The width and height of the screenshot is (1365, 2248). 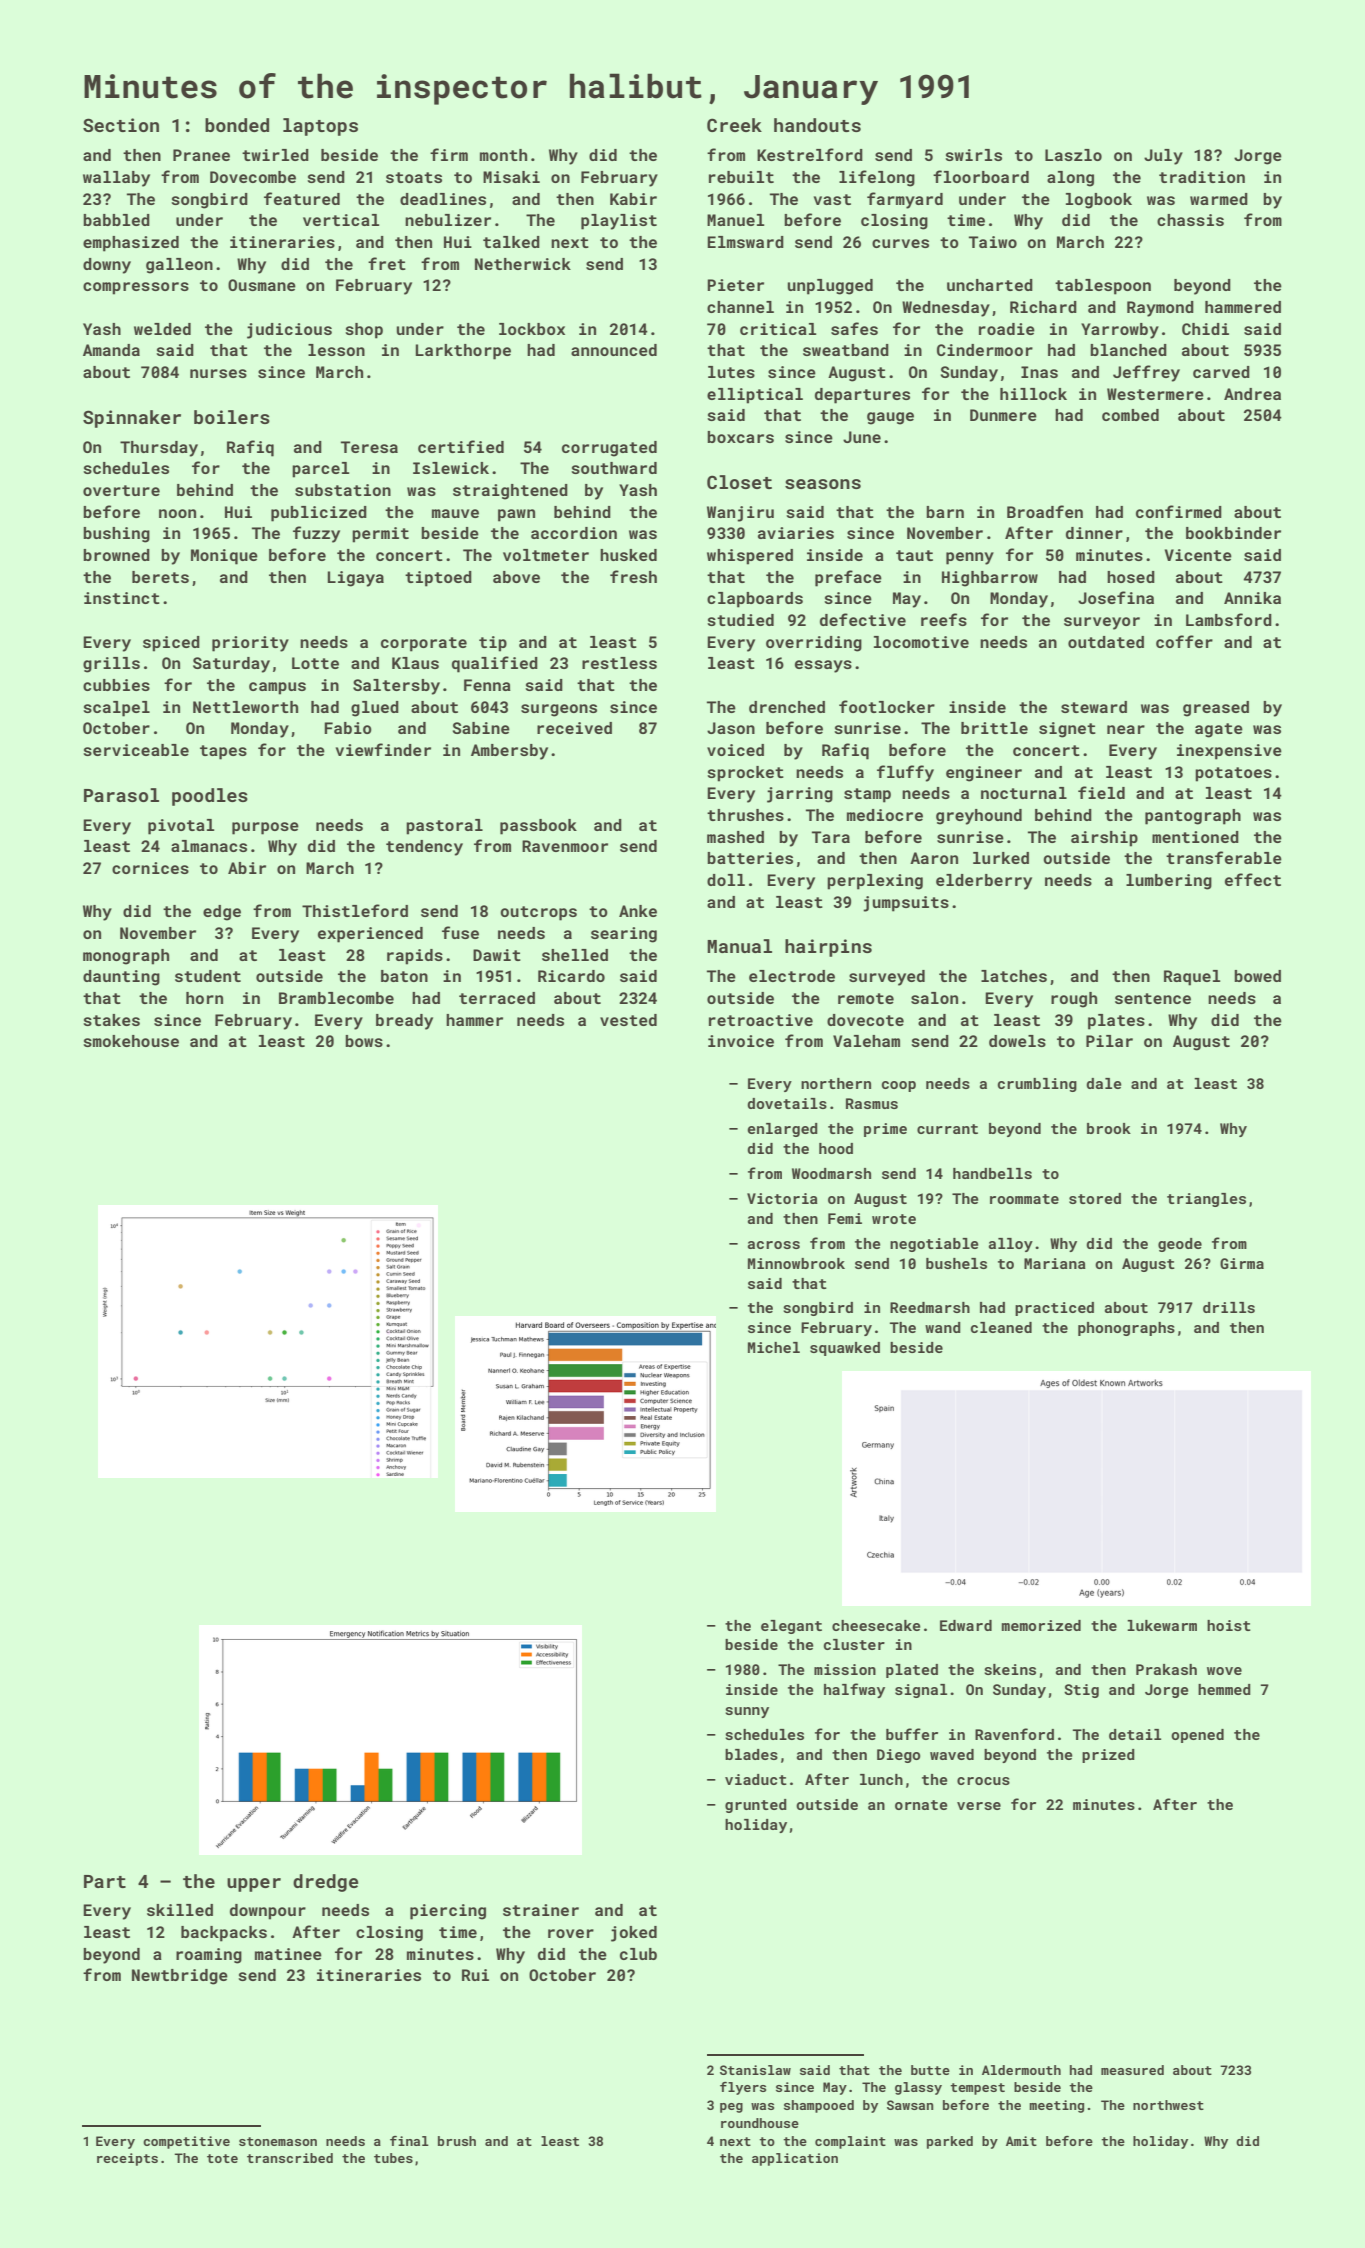 I want to click on receipts, so click(x=127, y=2159).
